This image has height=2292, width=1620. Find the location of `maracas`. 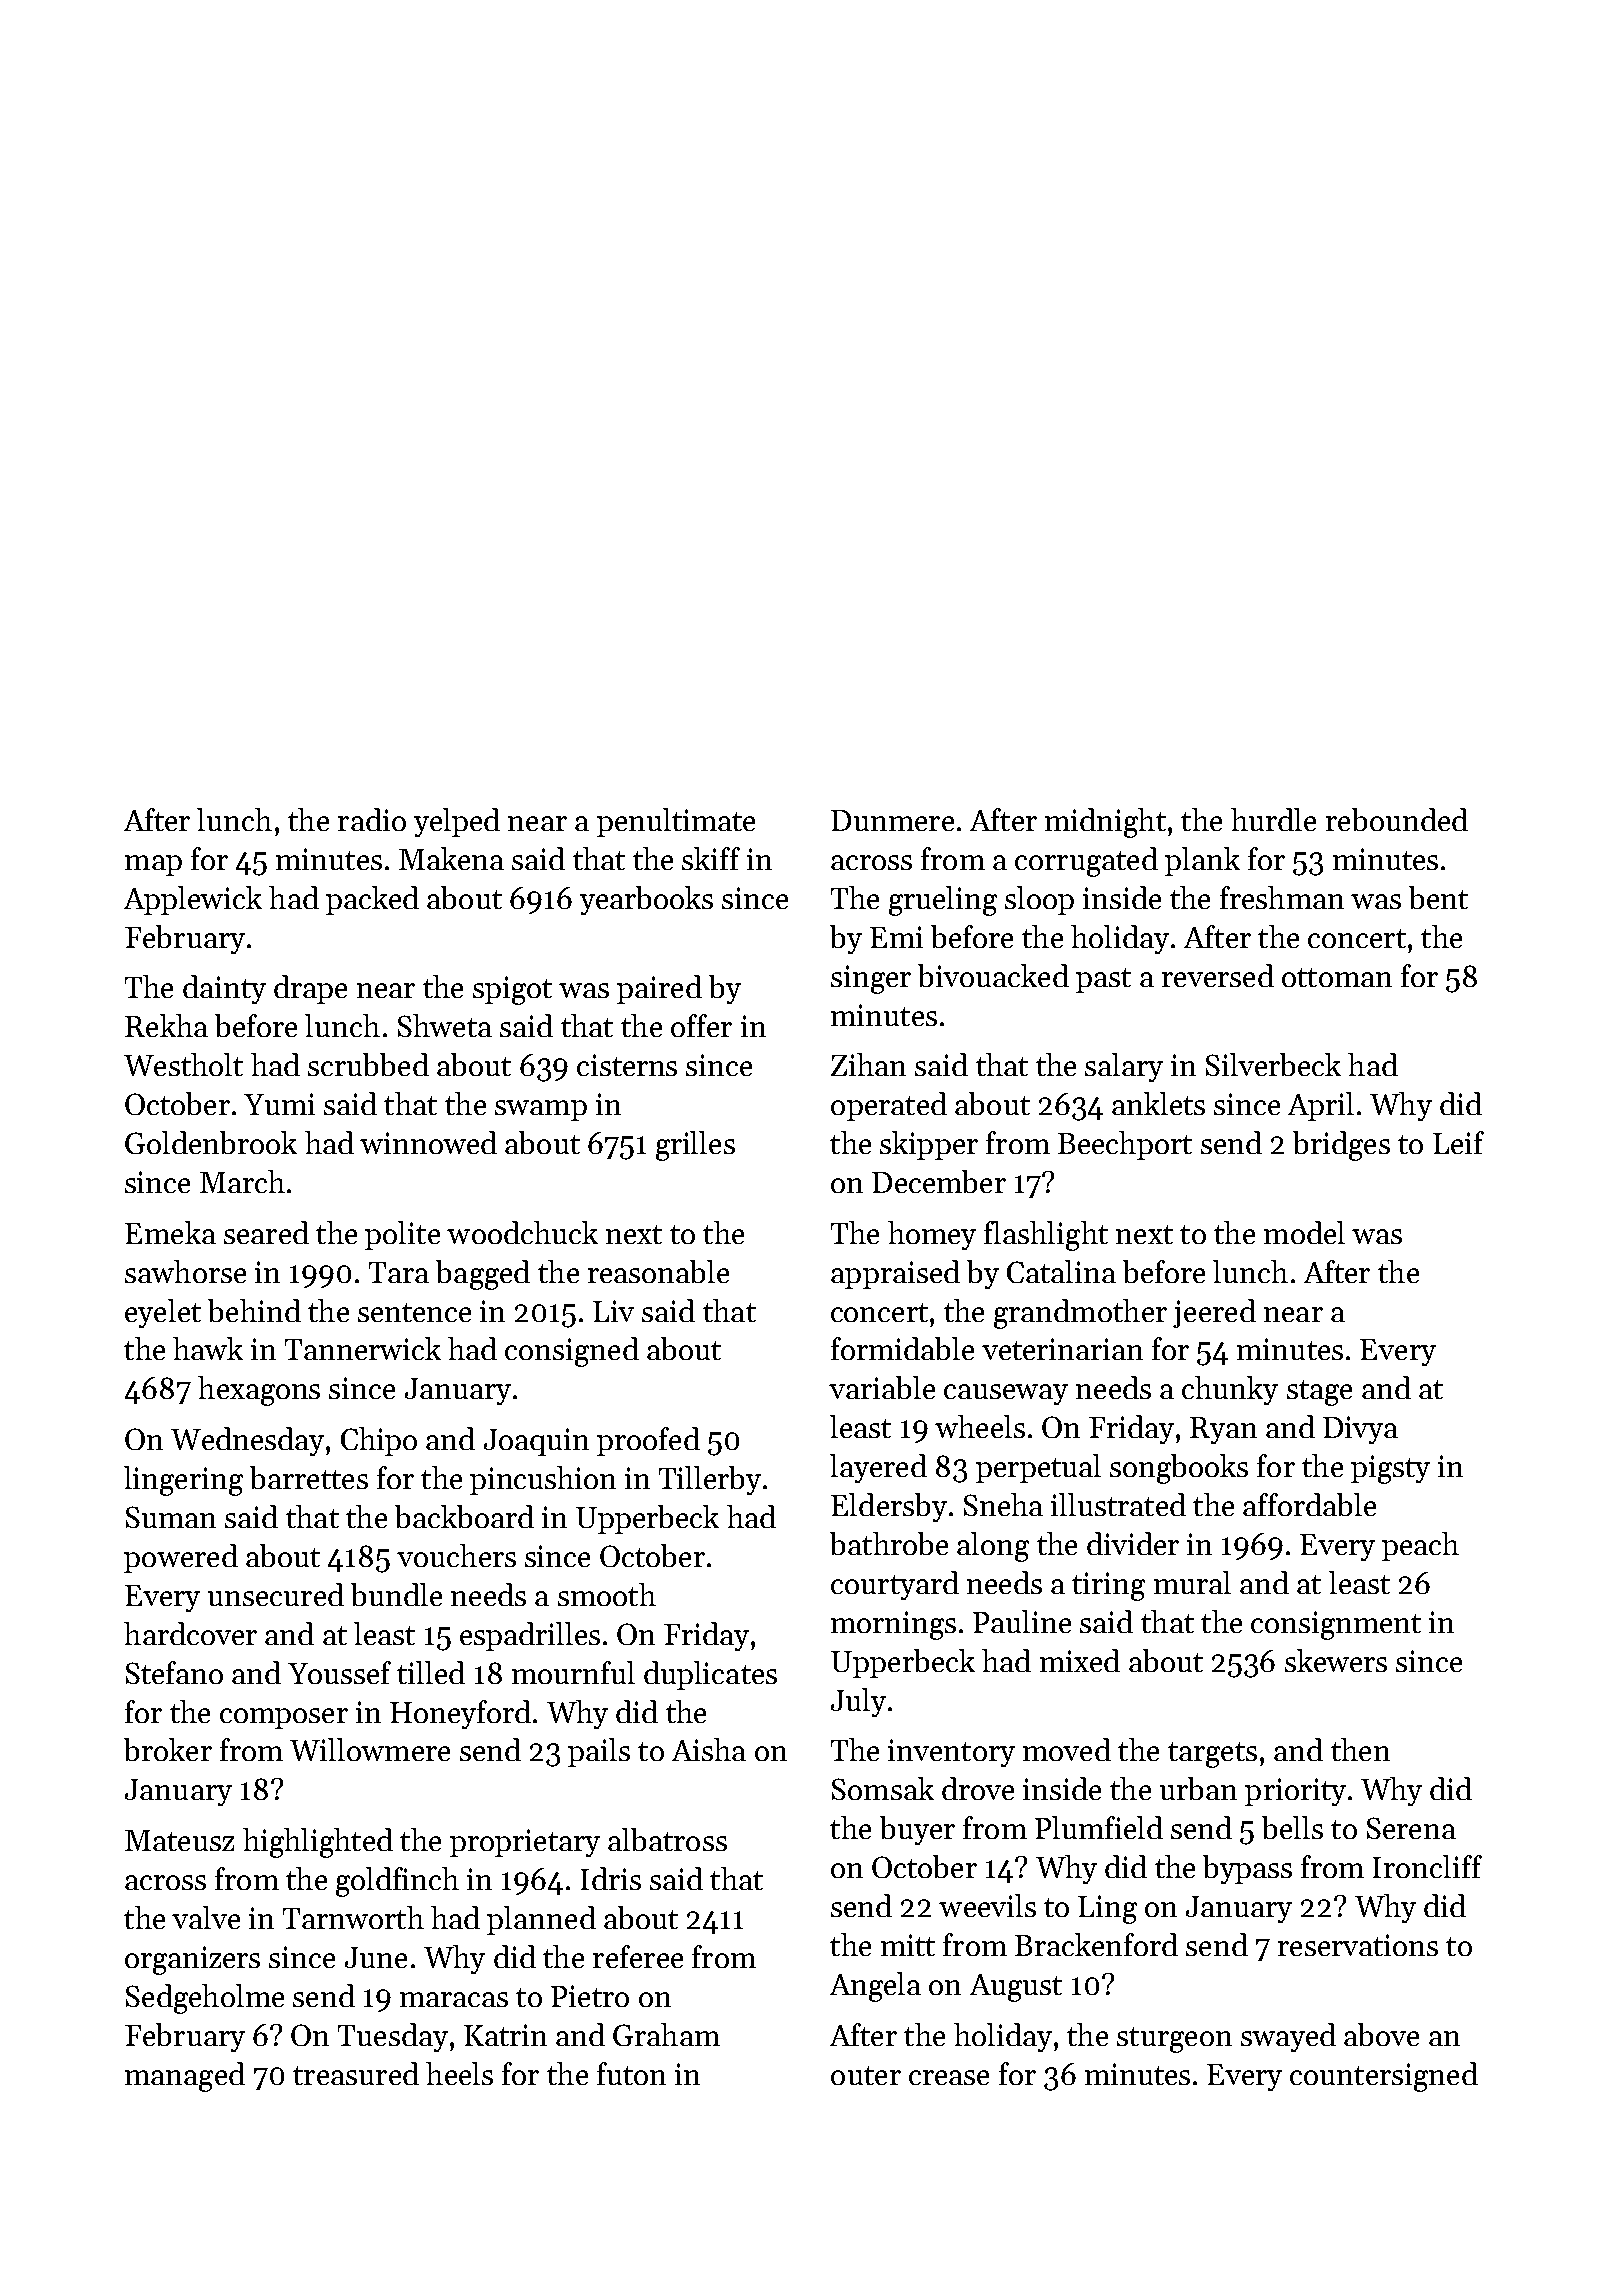

maracas is located at coordinates (454, 1999).
